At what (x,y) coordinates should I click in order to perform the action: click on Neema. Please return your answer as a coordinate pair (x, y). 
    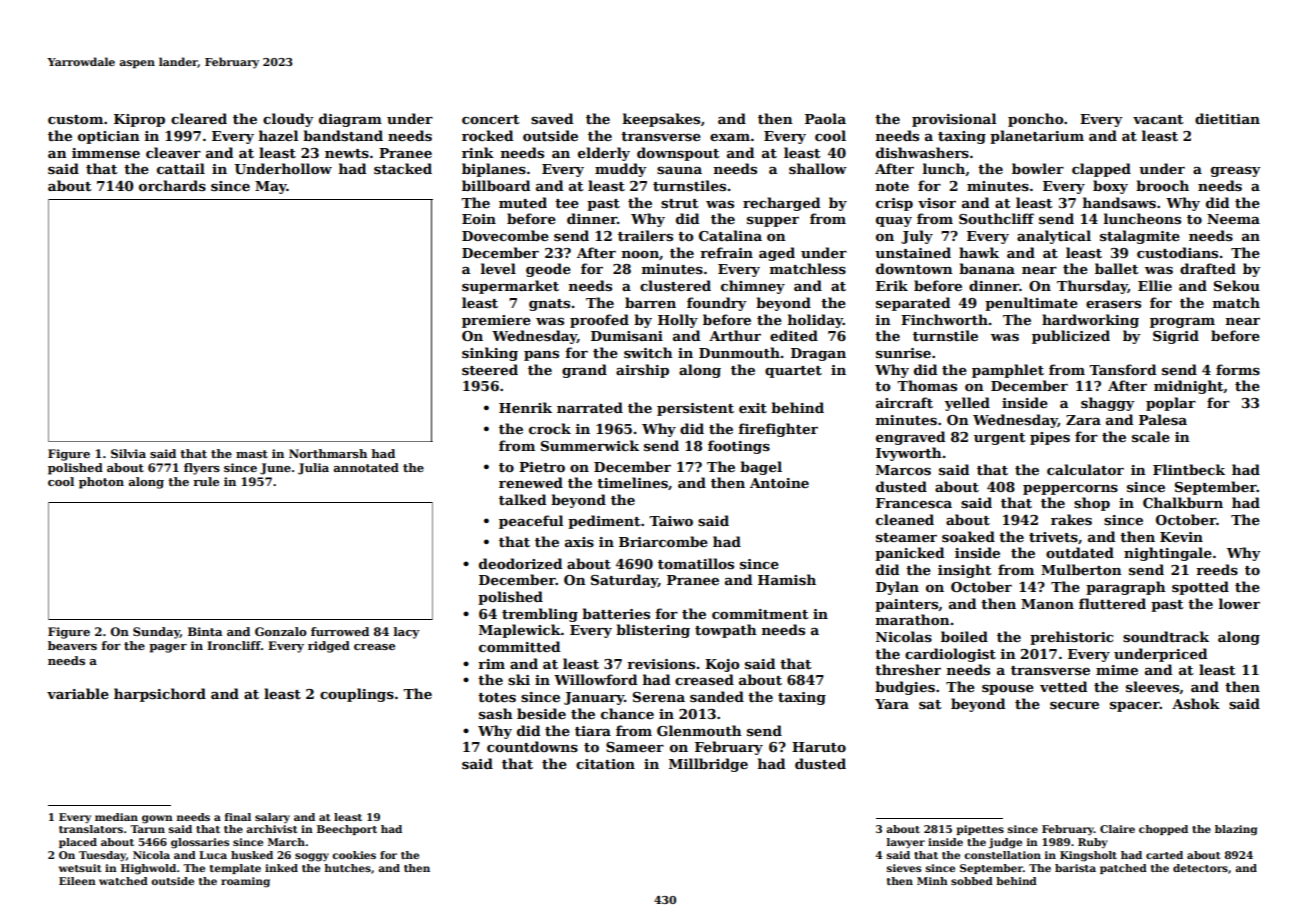
    Looking at the image, I should click on (1233, 219).
